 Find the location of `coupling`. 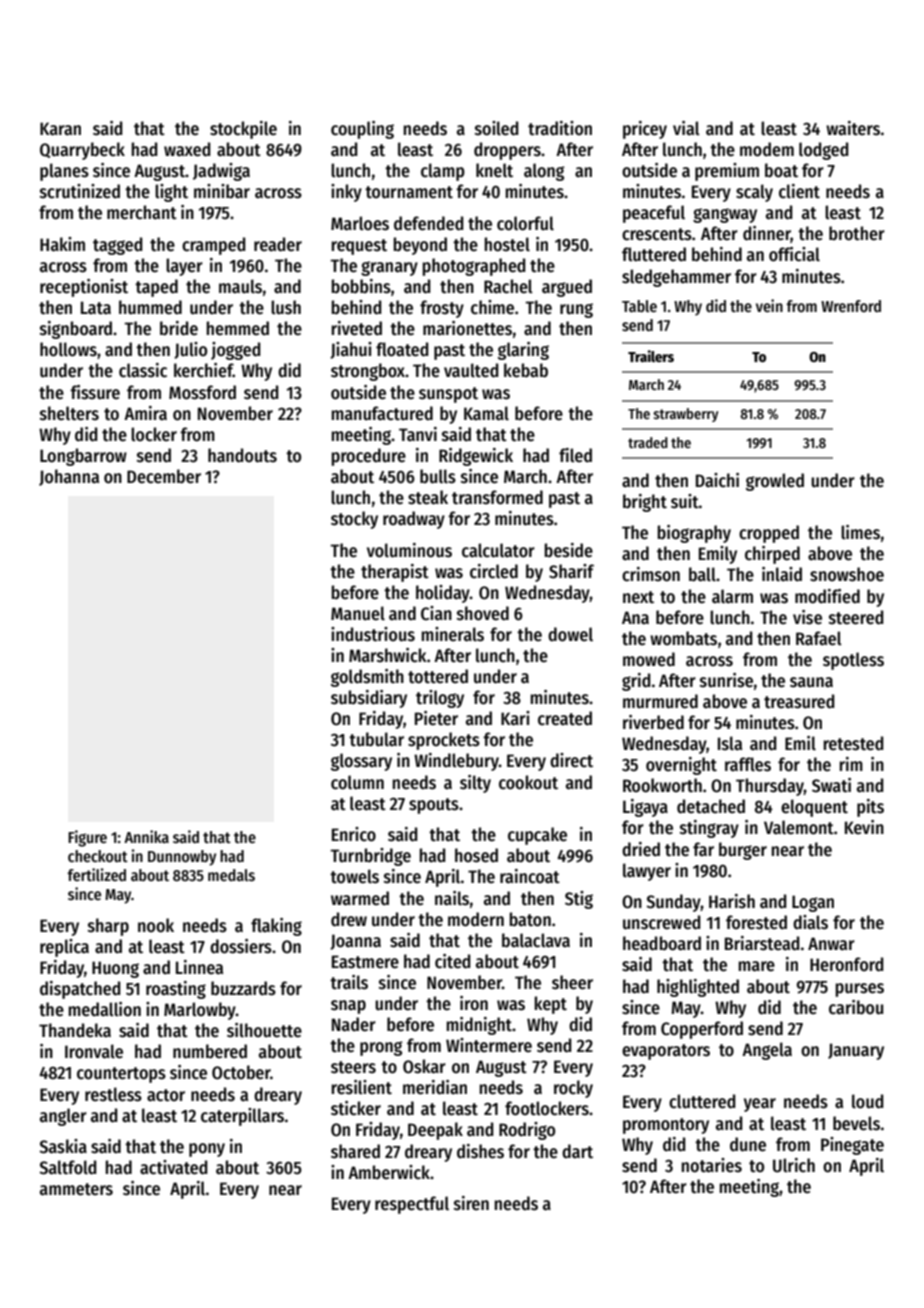

coupling is located at coordinates (362, 130).
